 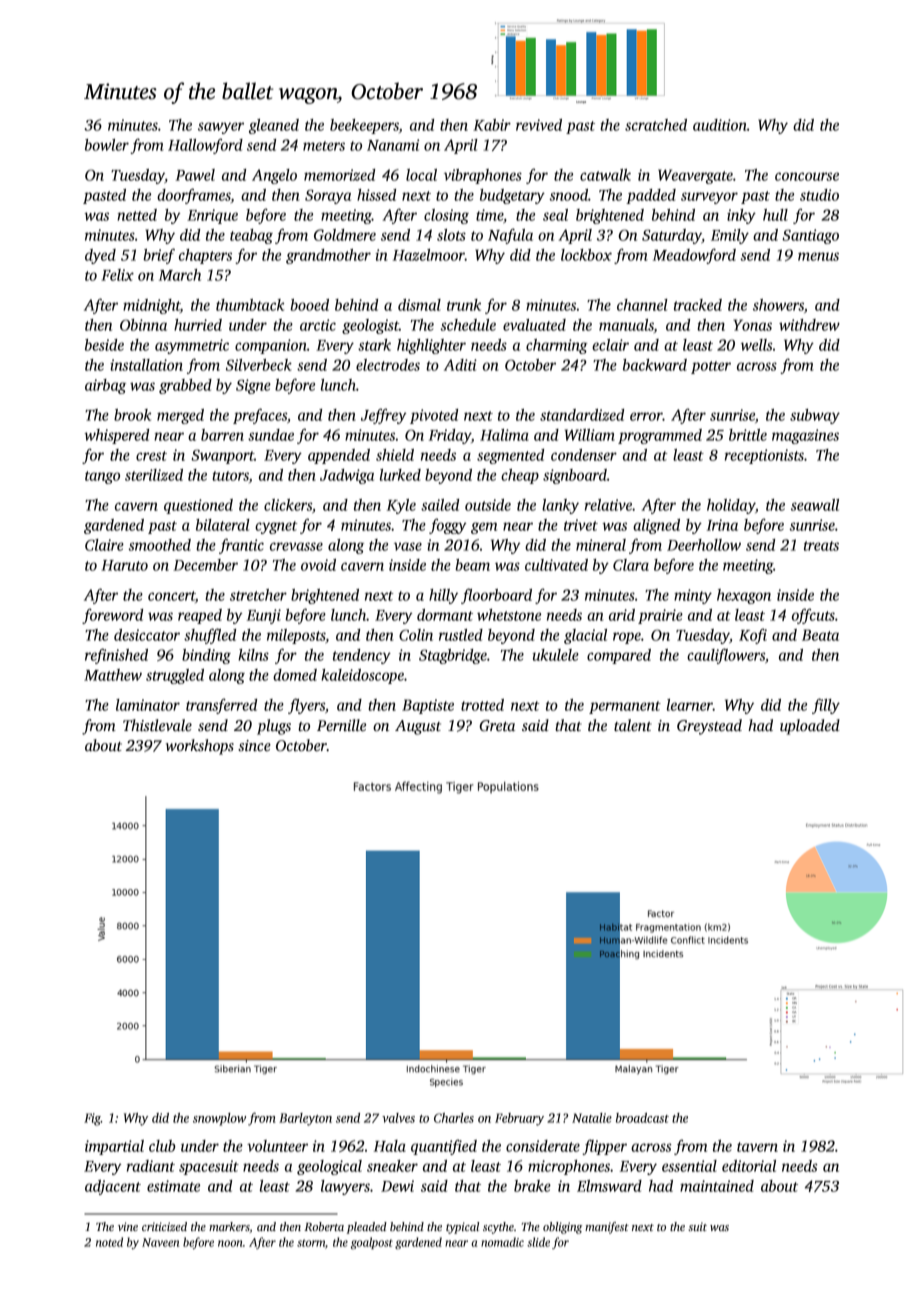 What do you see at coordinates (454, 1118) in the screenshot?
I see `Charles` at bounding box center [454, 1118].
